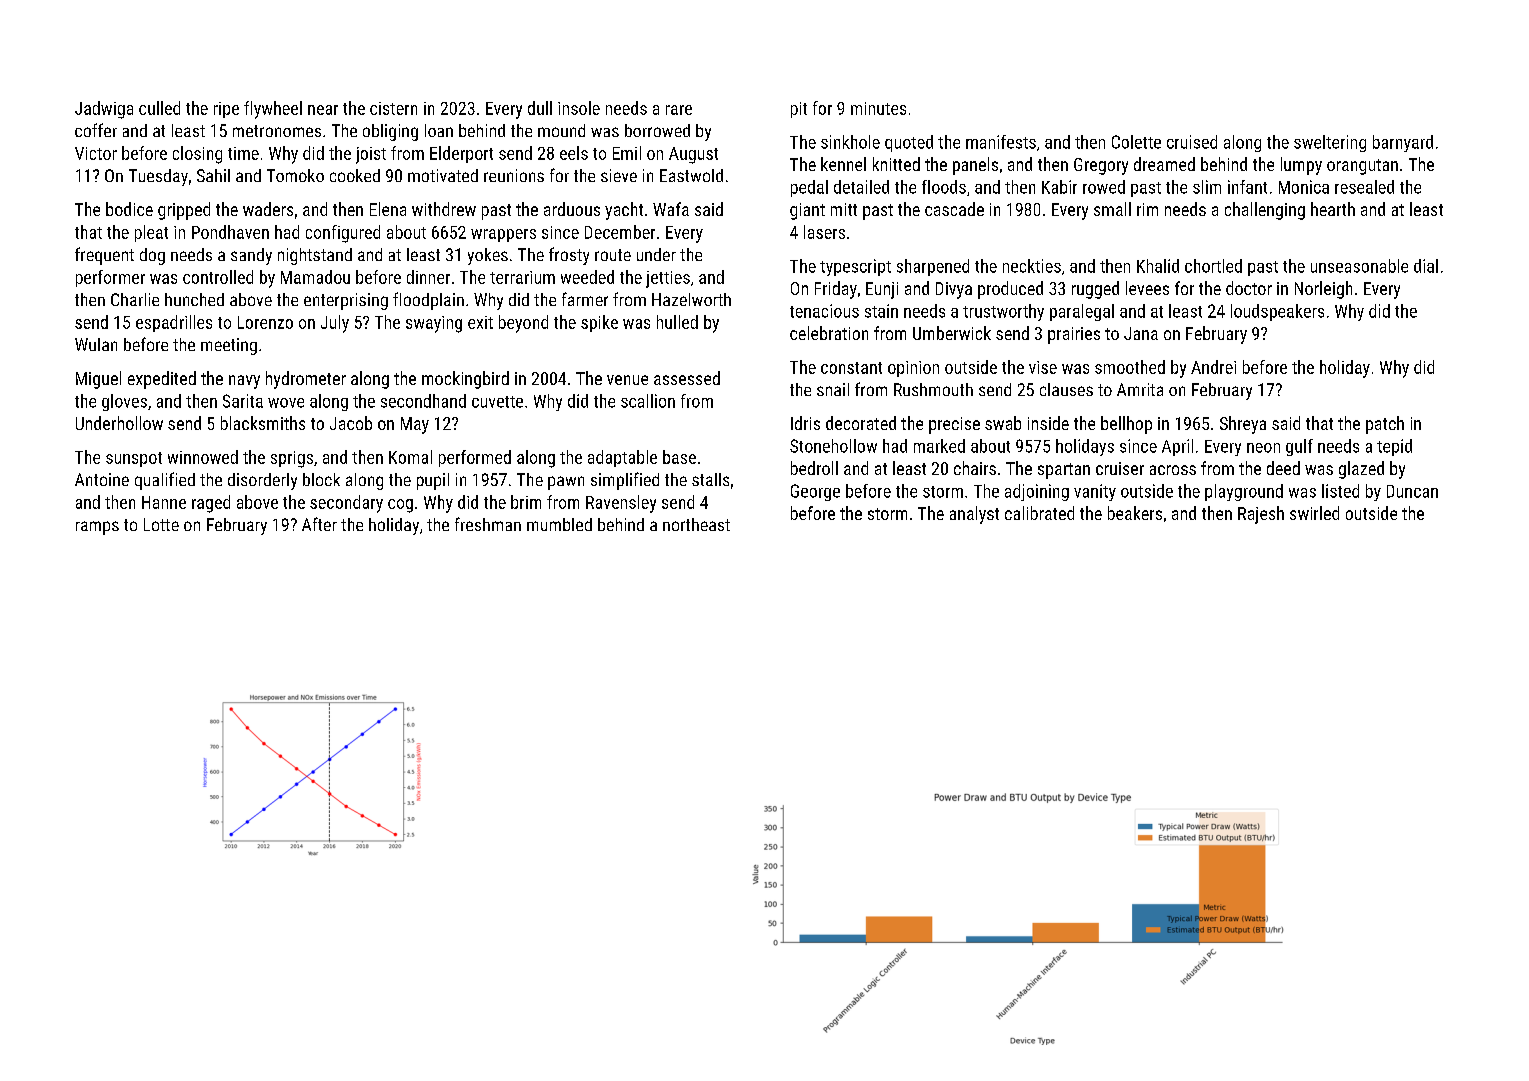  Describe the element at coordinates (321, 479) in the image. I see `block` at that location.
